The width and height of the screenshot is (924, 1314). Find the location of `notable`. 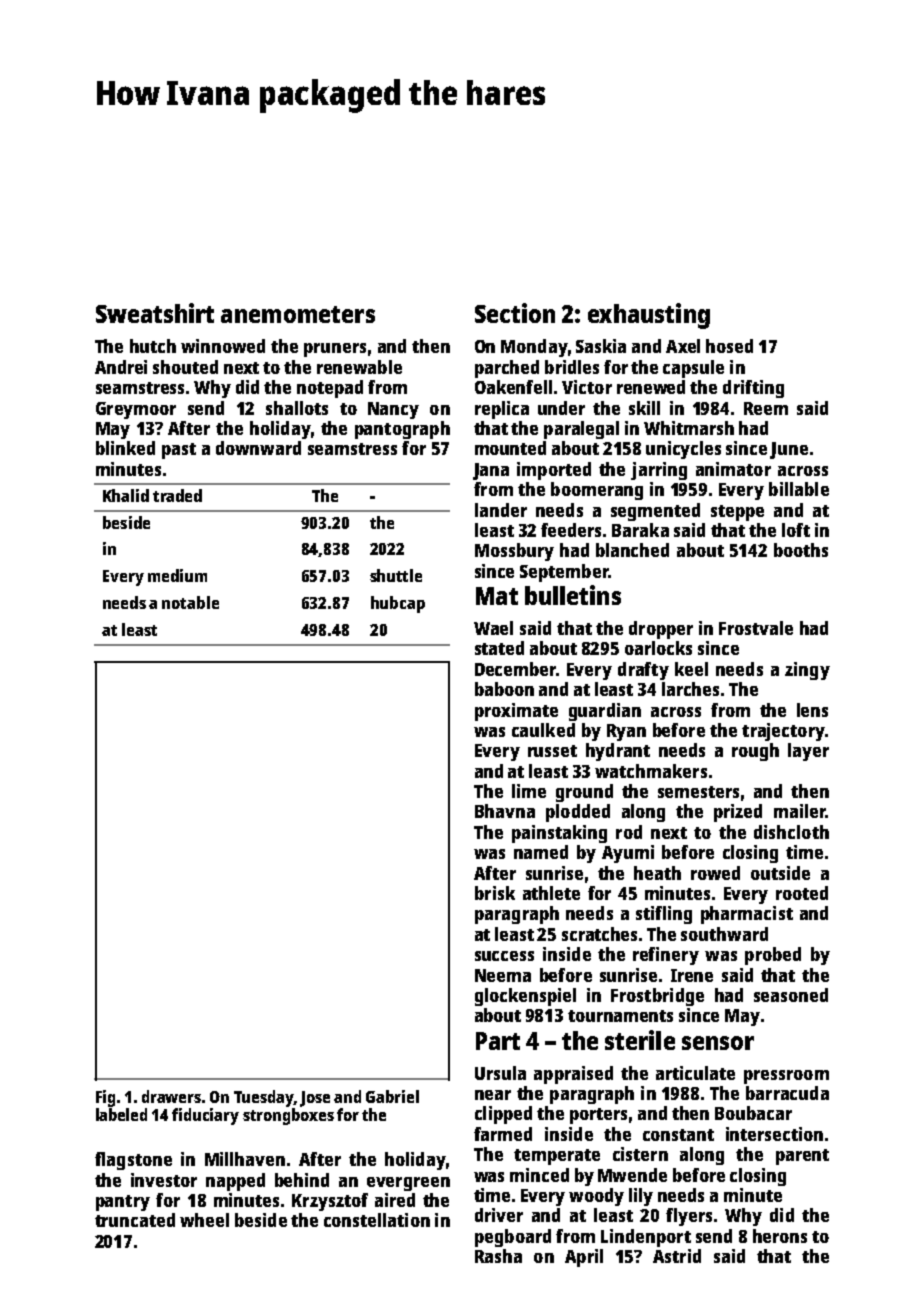

notable is located at coordinates (190, 602).
